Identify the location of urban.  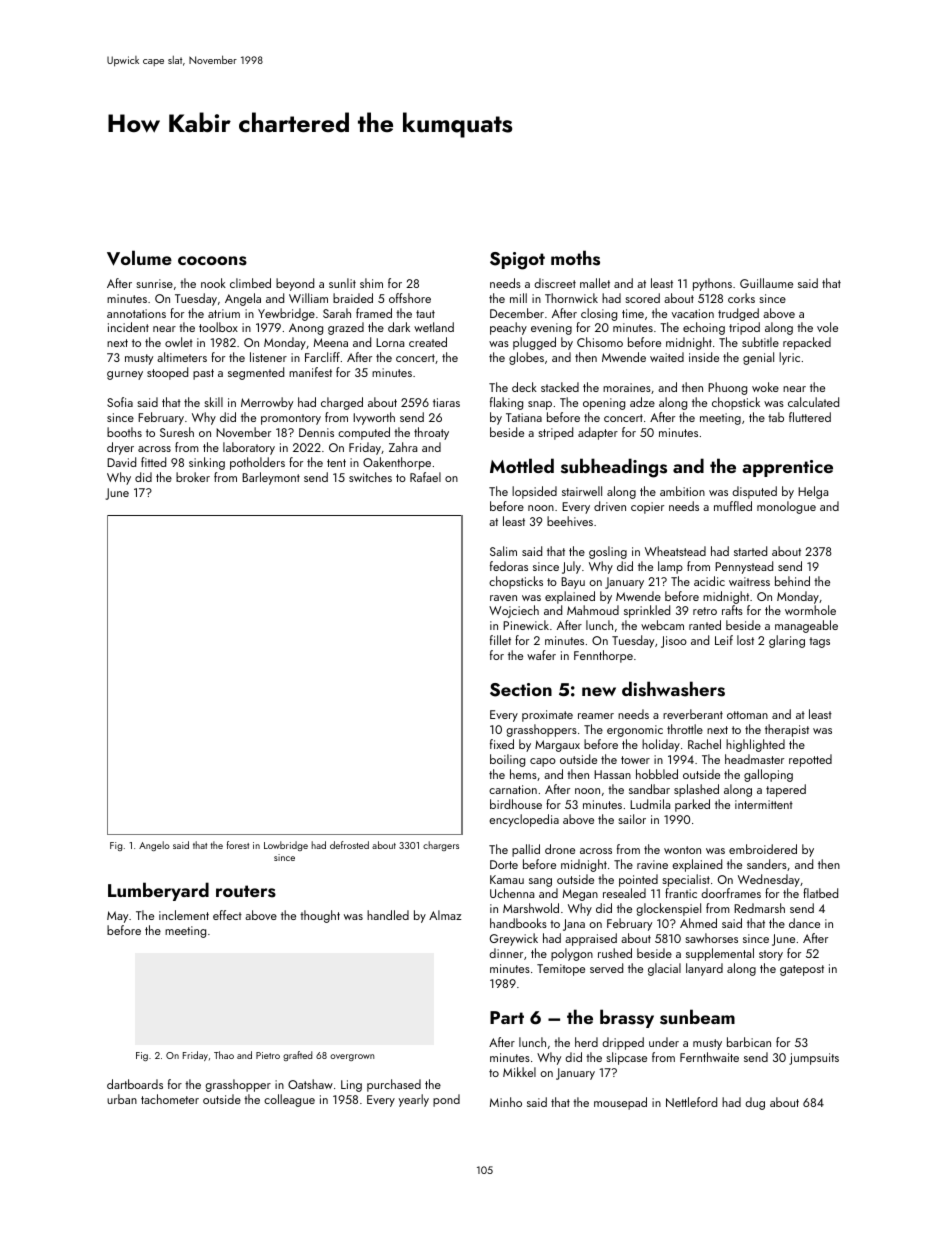
(122, 1099).
